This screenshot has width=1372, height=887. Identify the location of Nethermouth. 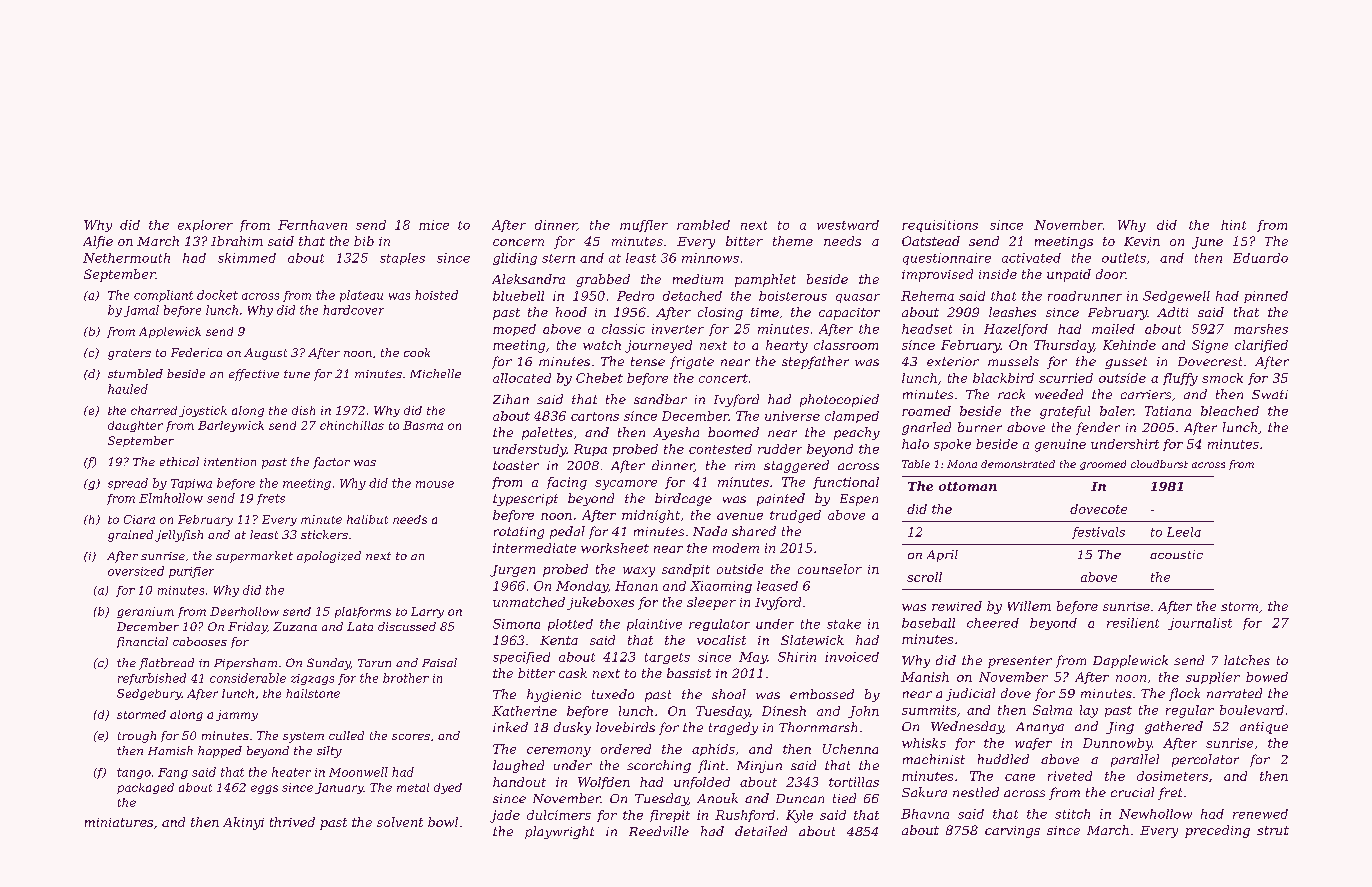
(126, 258).
